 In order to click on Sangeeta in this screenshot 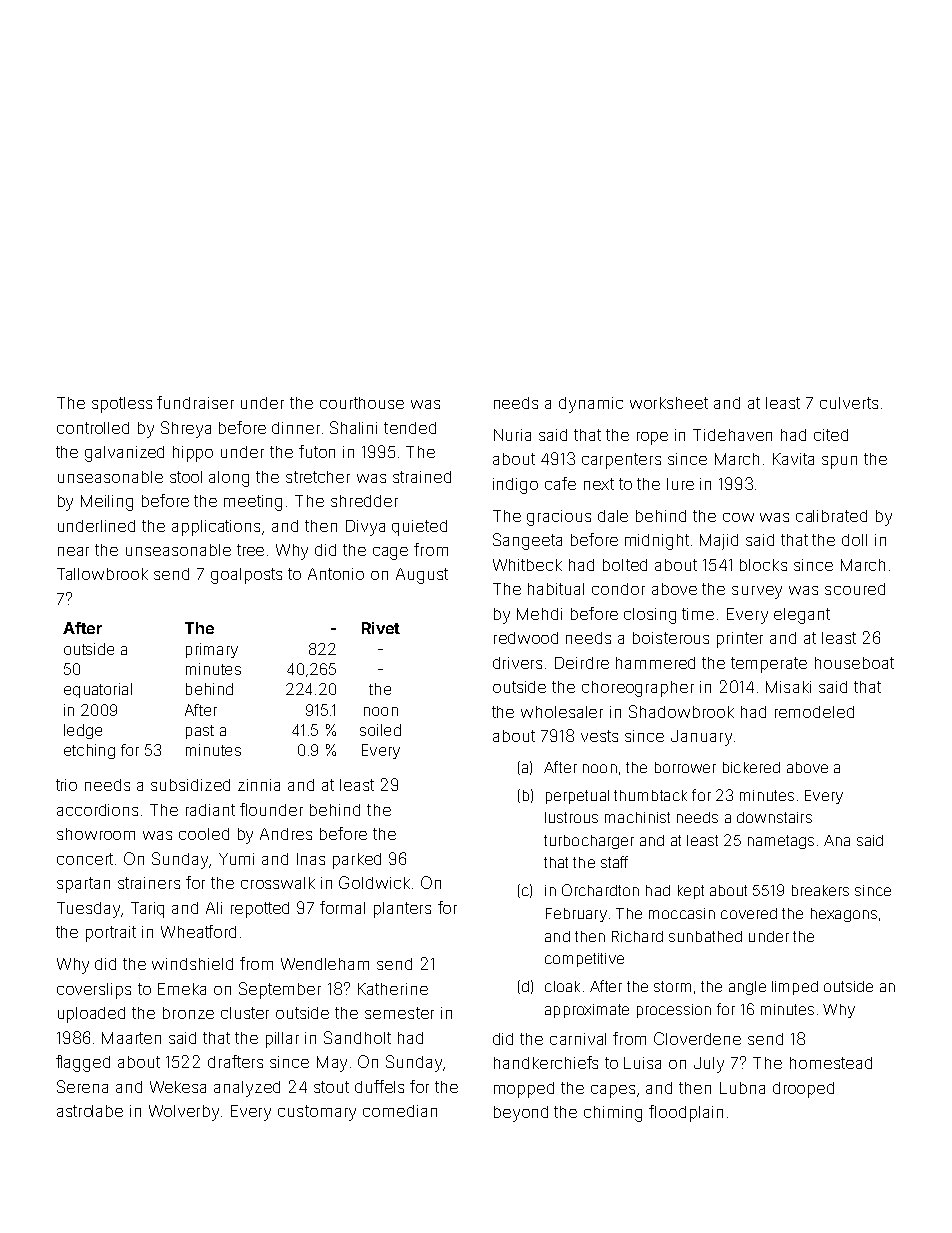, I will do `click(527, 541)`.
